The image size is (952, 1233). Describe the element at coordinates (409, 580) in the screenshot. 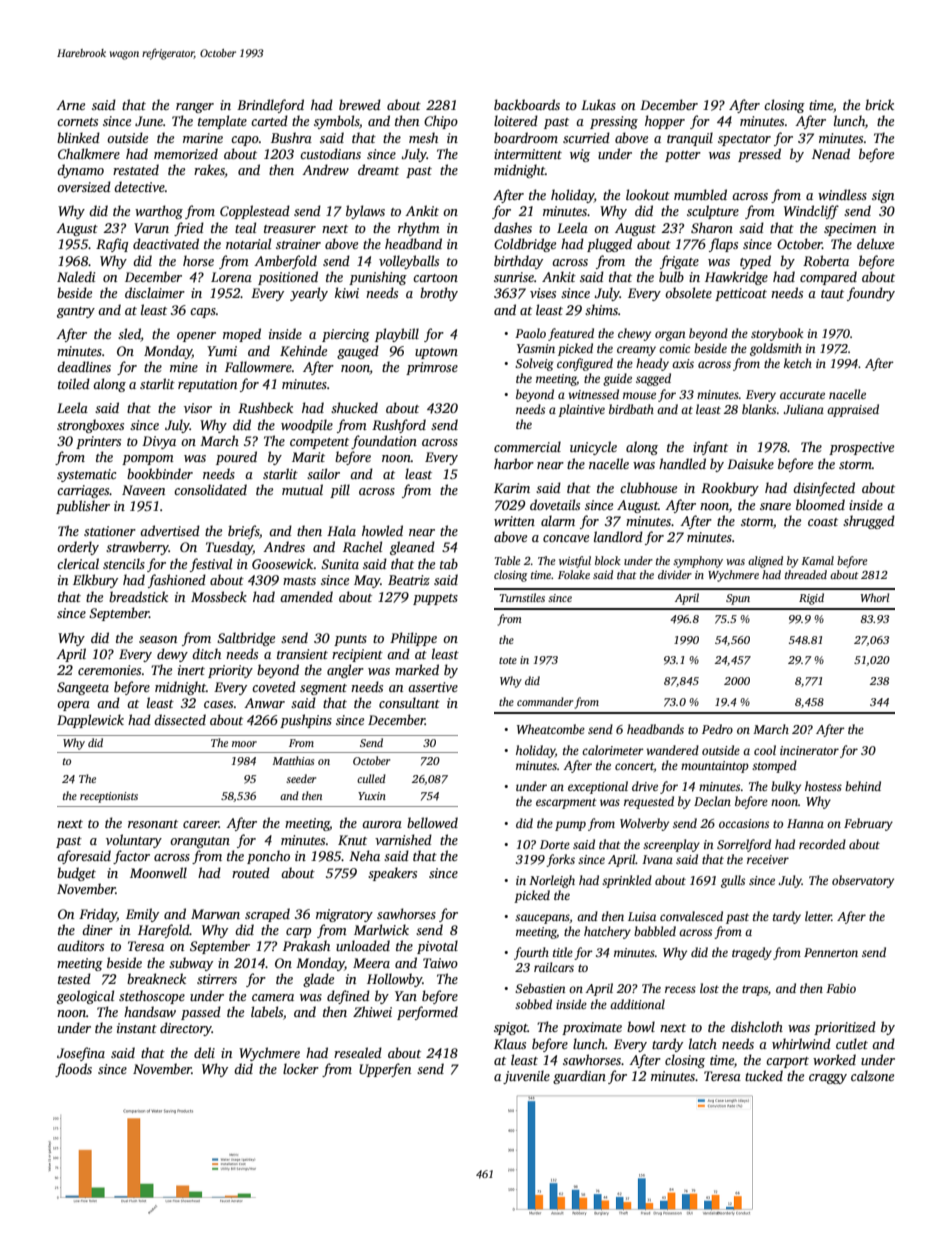

I see `Beatriz` at that location.
